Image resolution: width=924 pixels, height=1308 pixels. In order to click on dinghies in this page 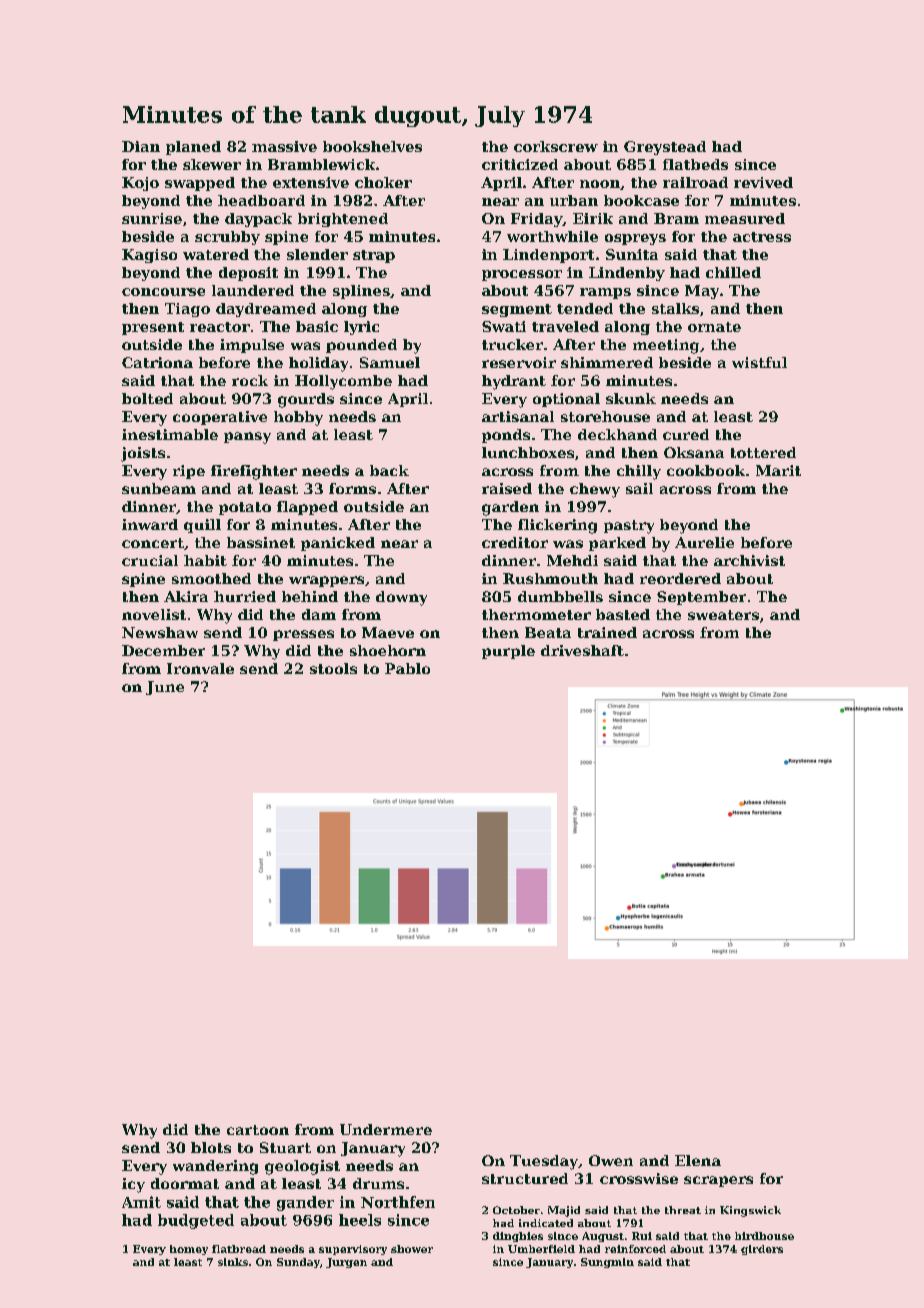, I will do `click(518, 1237)`.
